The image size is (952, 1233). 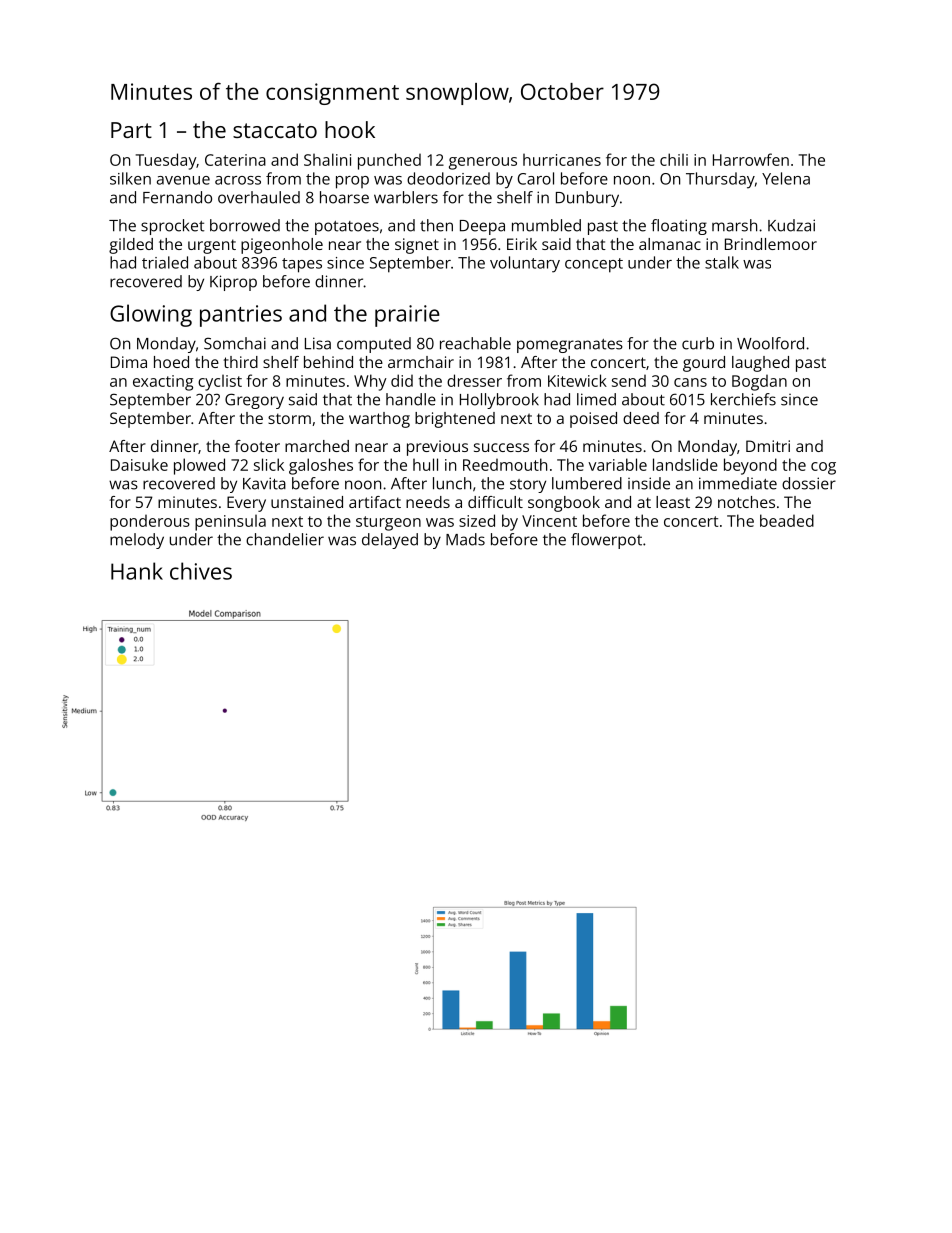 What do you see at coordinates (302, 265) in the page?
I see `tapes` at bounding box center [302, 265].
